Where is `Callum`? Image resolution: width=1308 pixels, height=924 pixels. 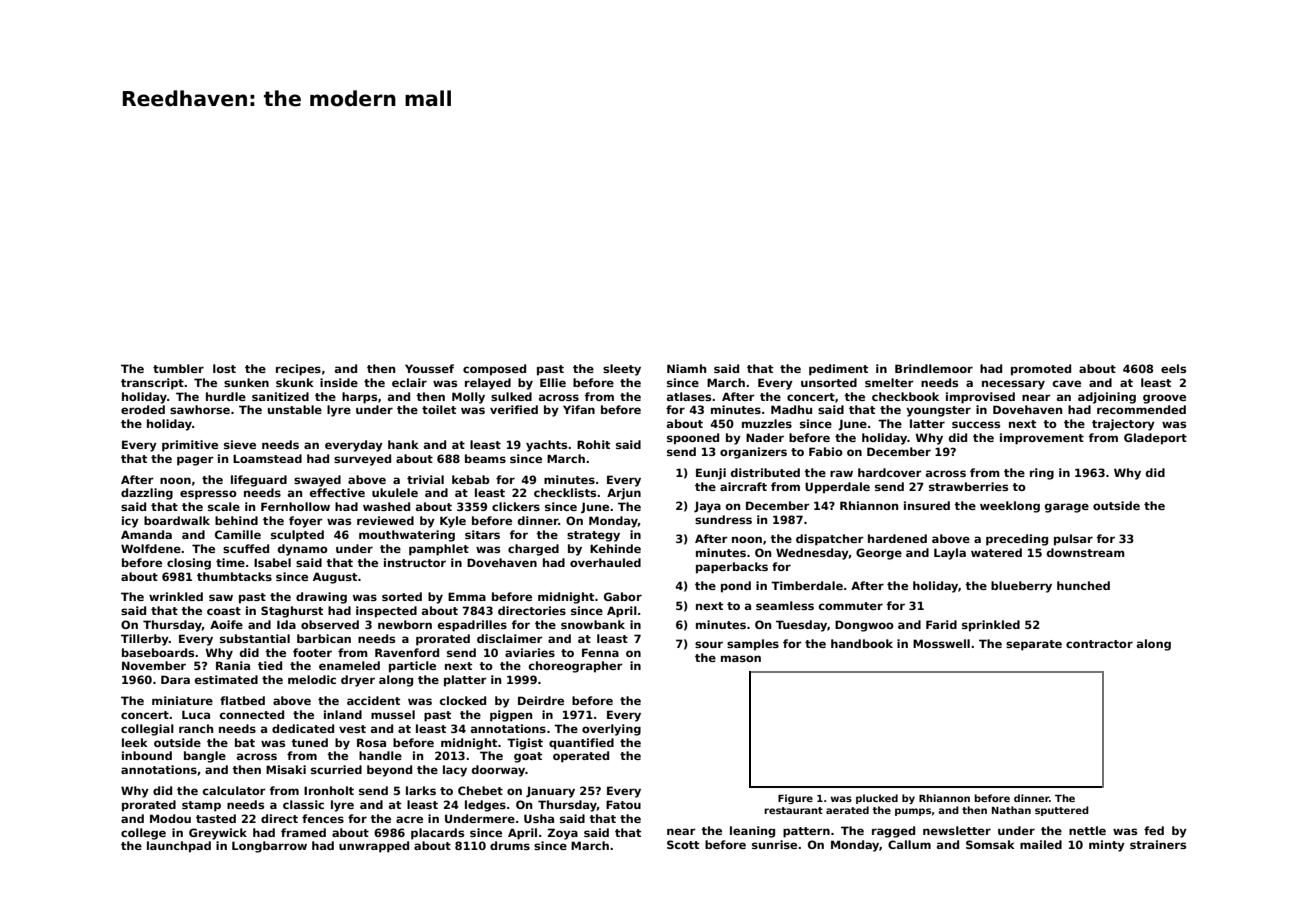 Callum is located at coordinates (909, 844).
